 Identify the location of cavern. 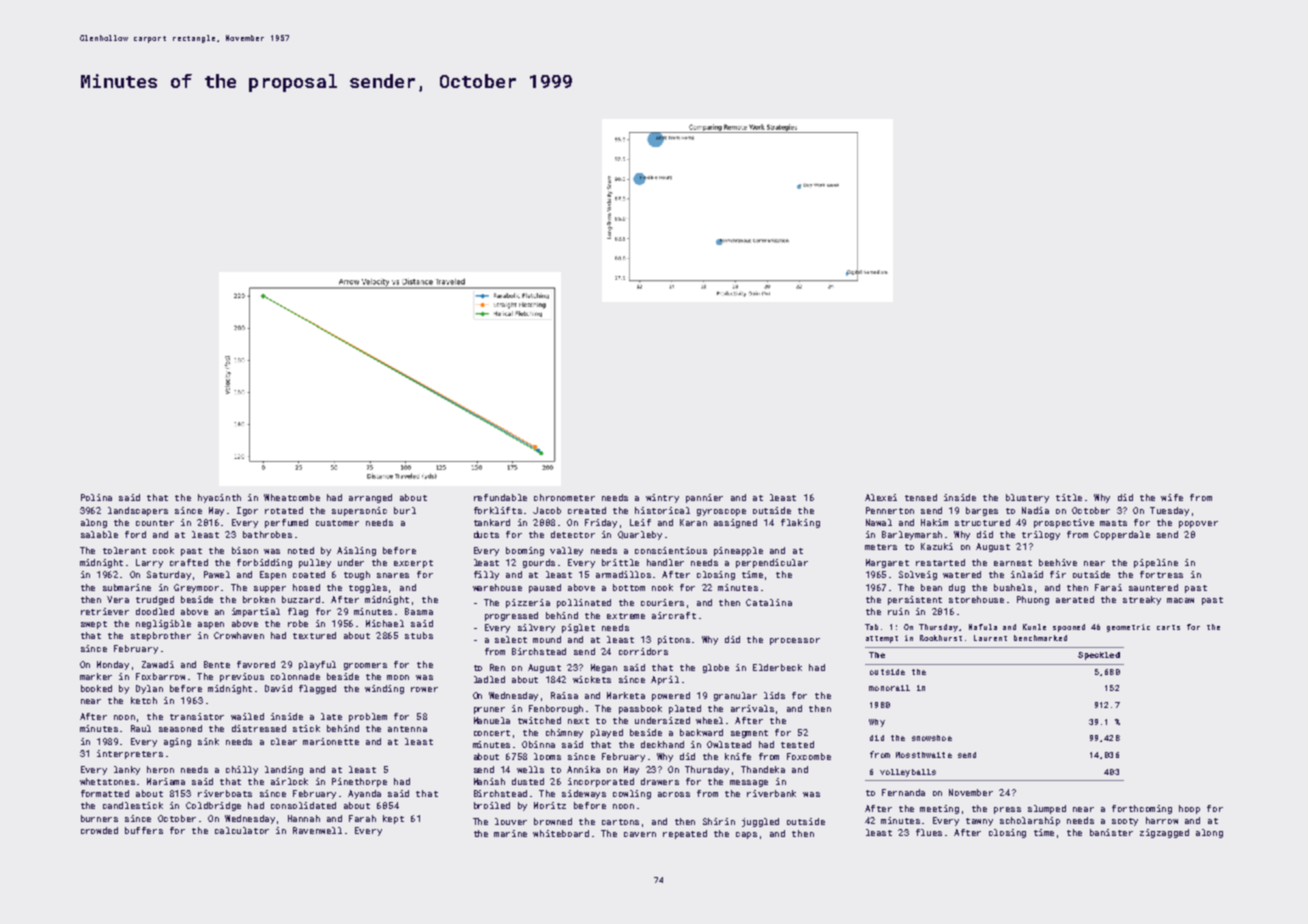
(640, 834).
